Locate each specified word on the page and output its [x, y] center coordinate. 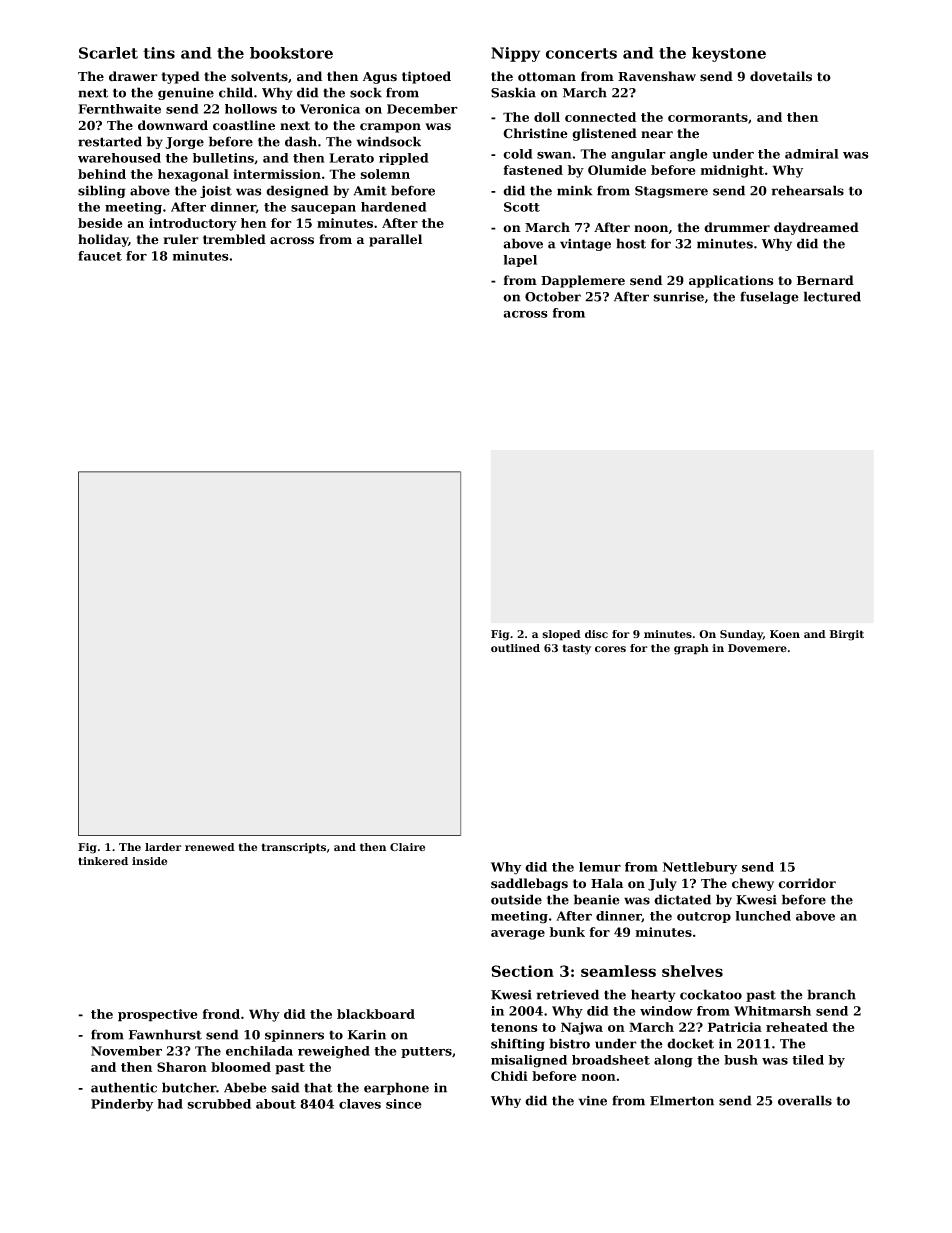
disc [596, 634]
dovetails [781, 76]
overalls [805, 1100]
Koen [785, 634]
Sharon [182, 1067]
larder [163, 847]
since [404, 1104]
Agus [380, 78]
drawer [133, 76]
